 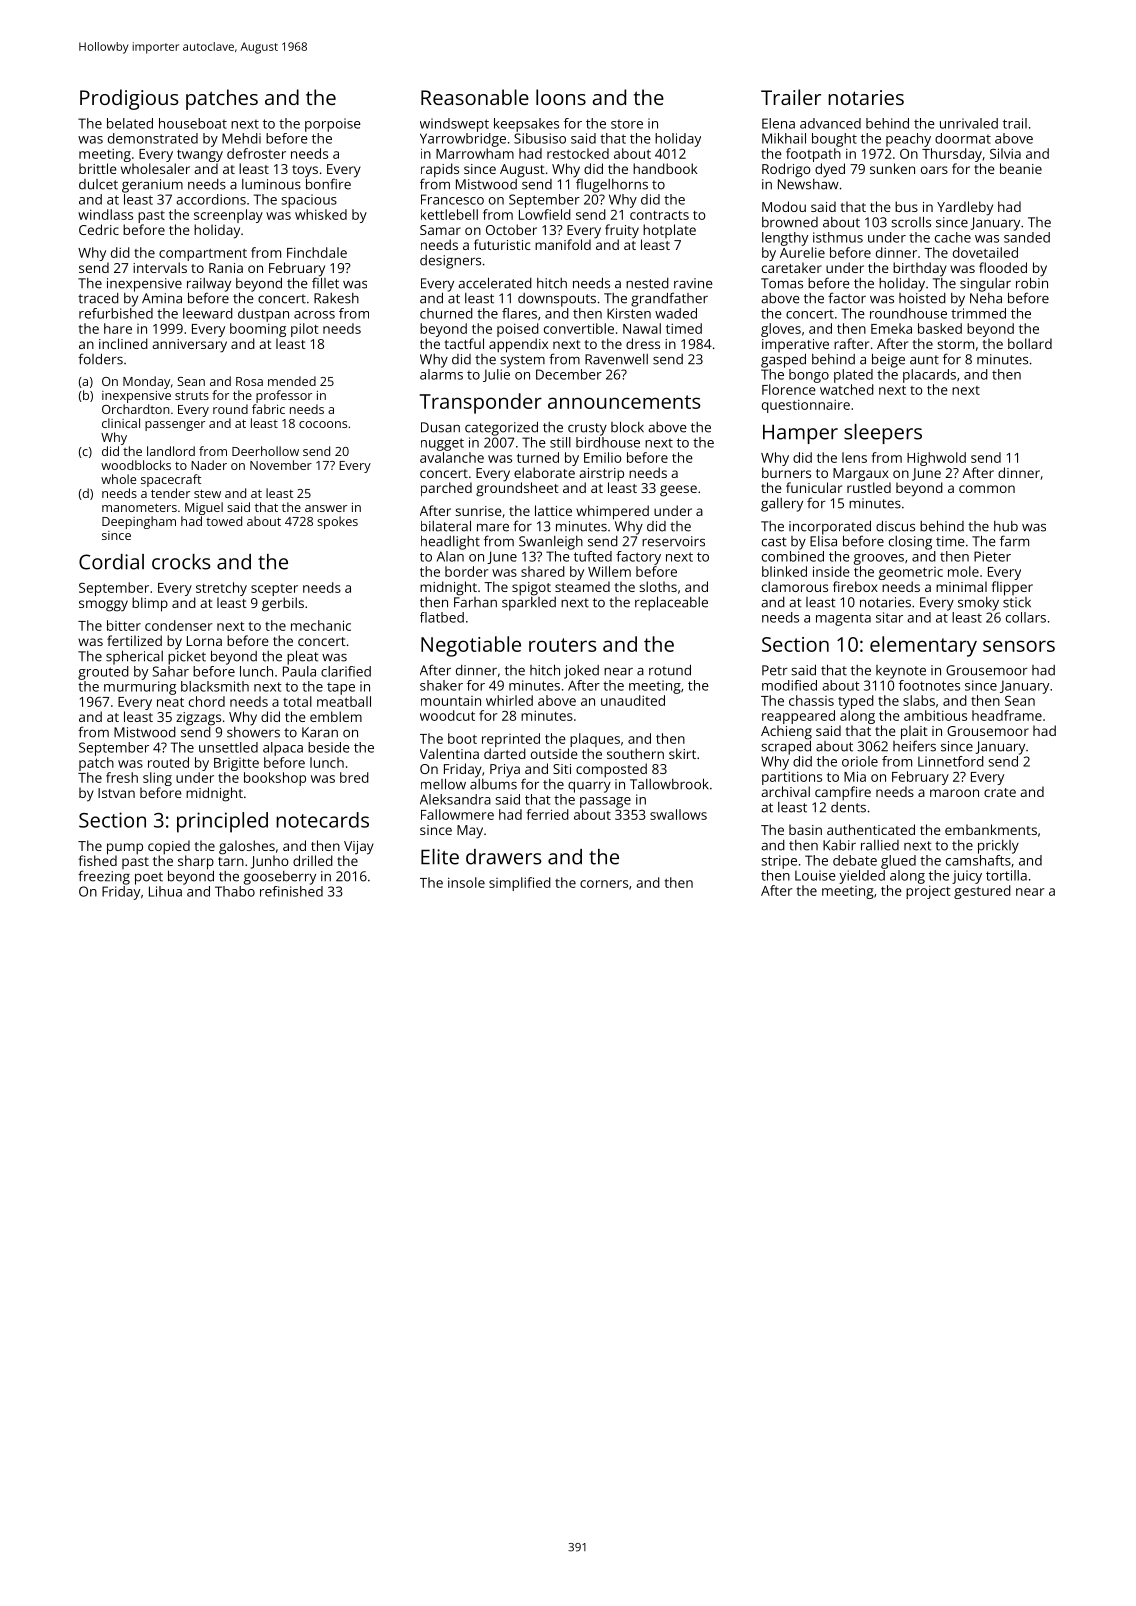 What do you see at coordinates (830, 123) in the screenshot?
I see `advanced` at bounding box center [830, 123].
